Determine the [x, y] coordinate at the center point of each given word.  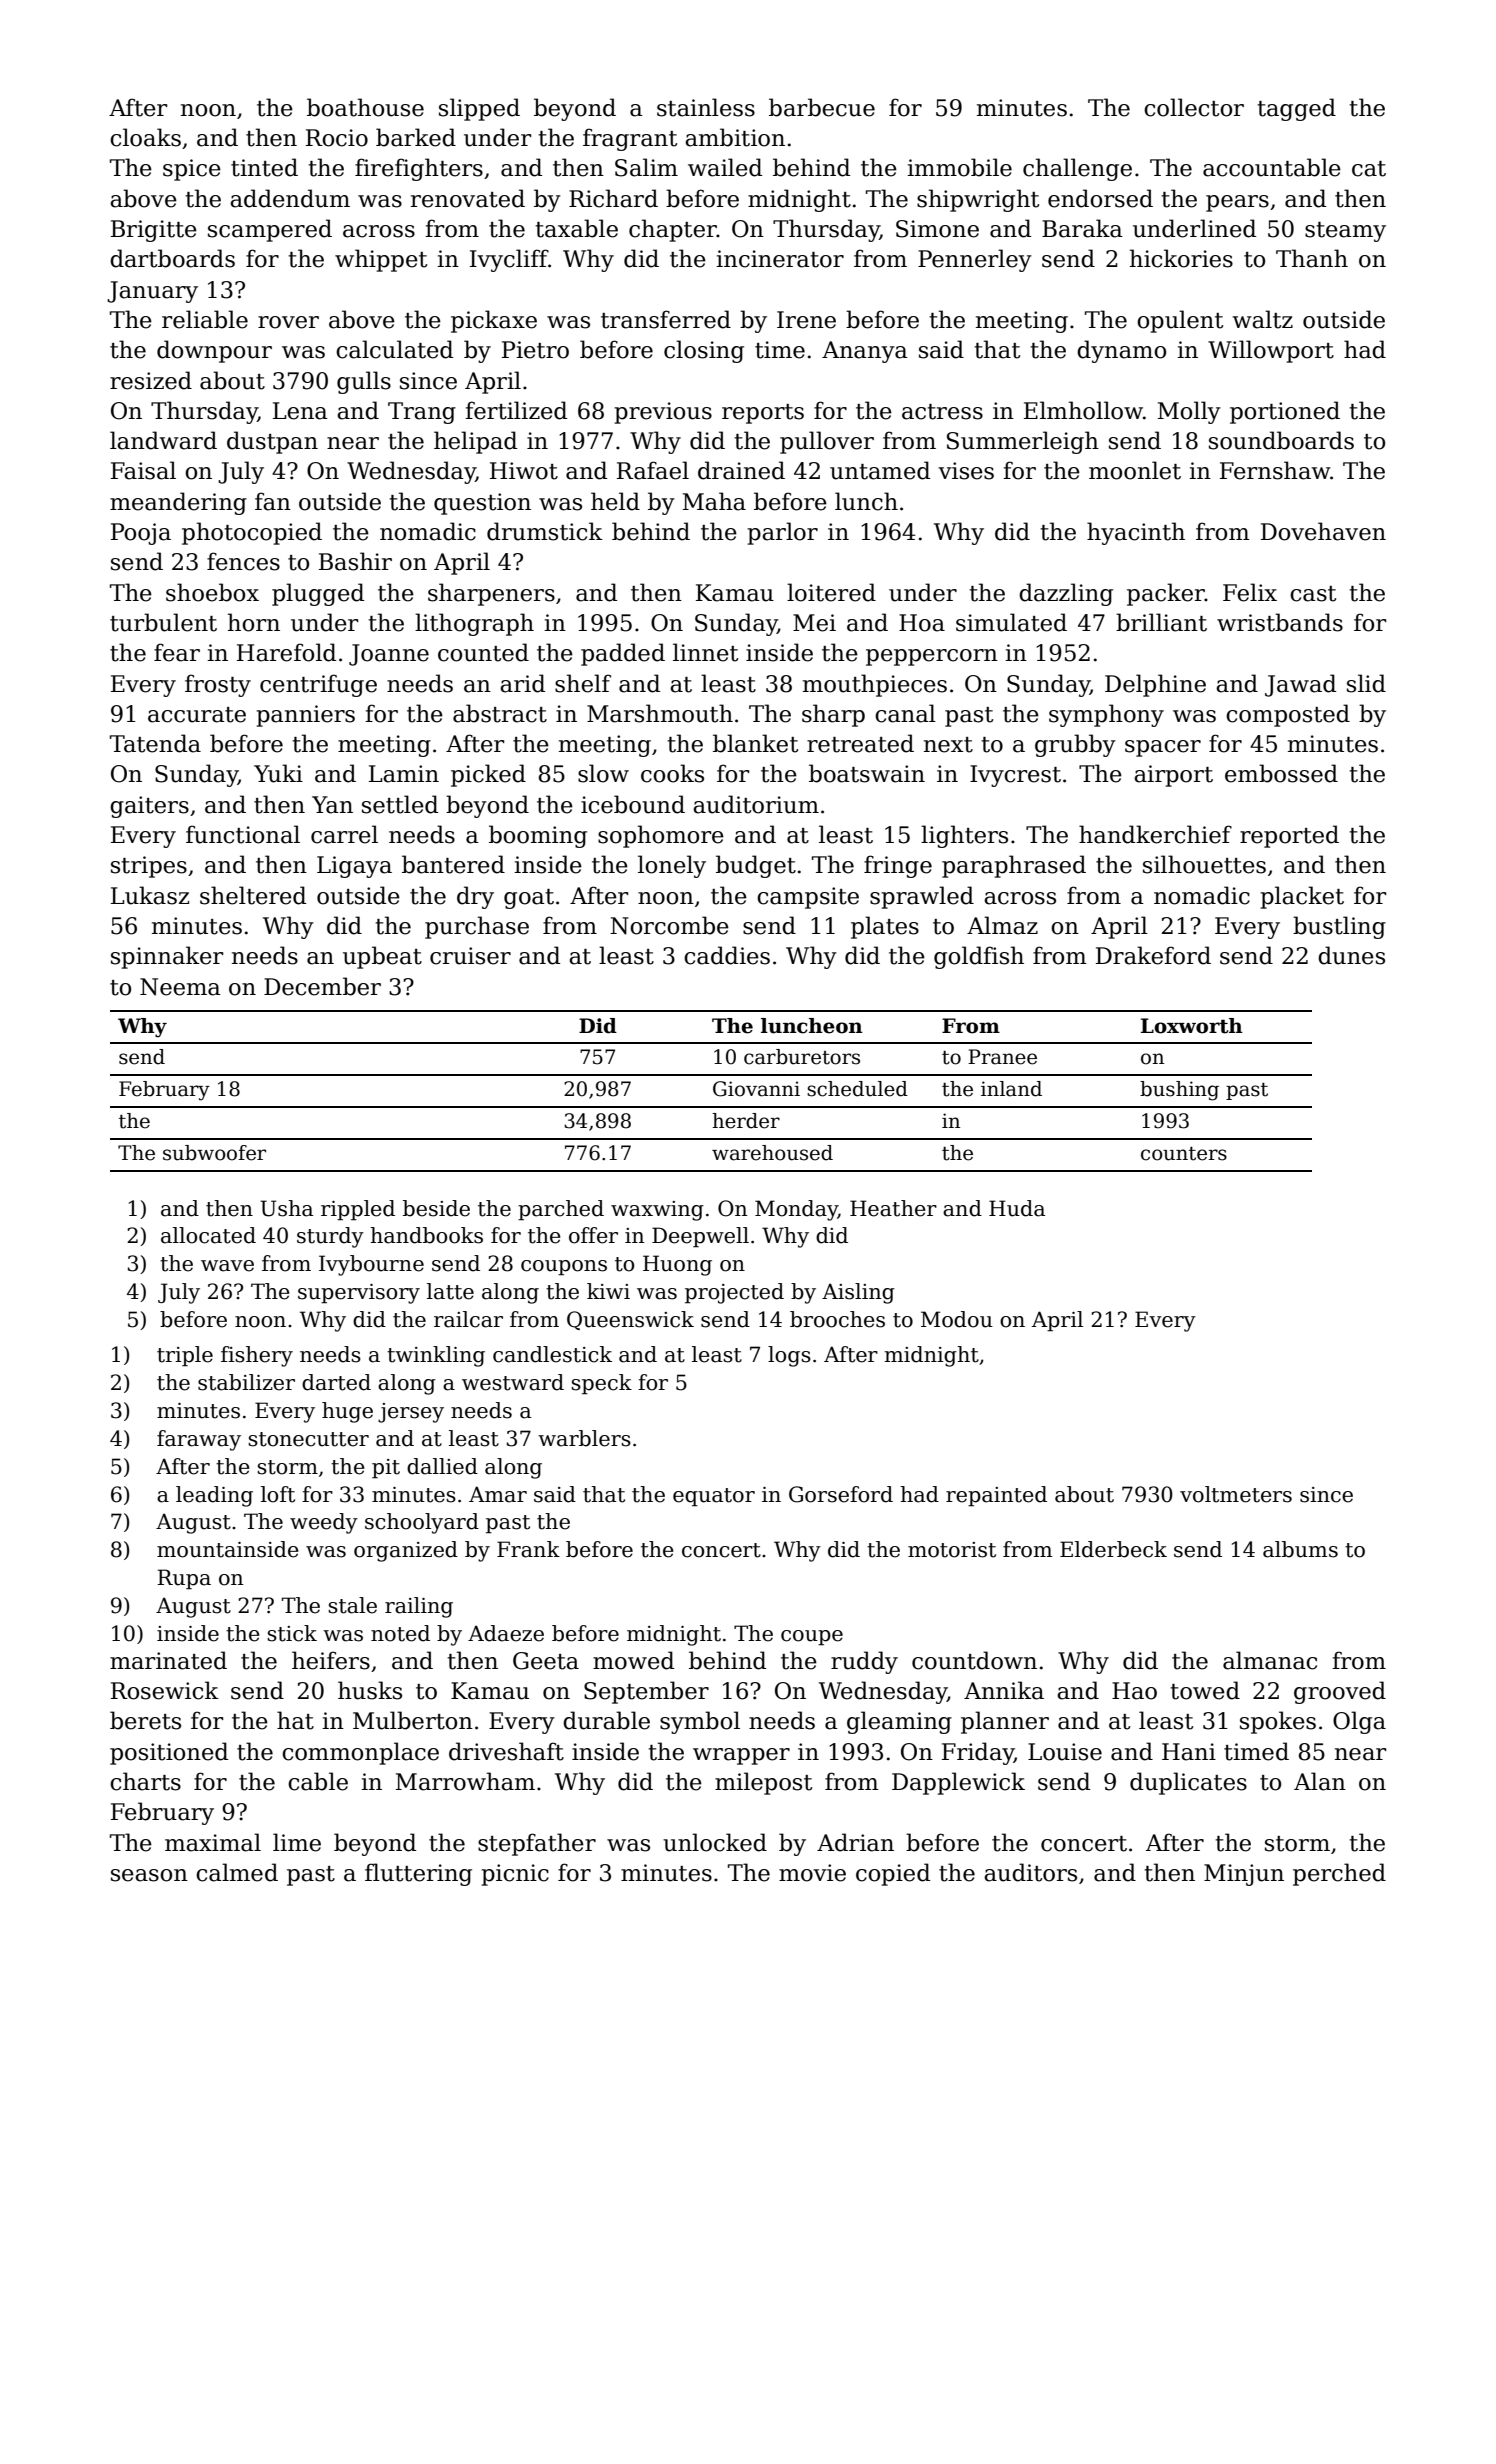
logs [789, 1356]
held [615, 501]
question [482, 504]
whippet [381, 260]
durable [606, 1720]
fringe [898, 866]
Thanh [1312, 258]
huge [347, 1412]
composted [1288, 715]
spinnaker [167, 957]
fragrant [630, 139]
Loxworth [1192, 1026]
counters [1184, 1154]
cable [318, 1781]
